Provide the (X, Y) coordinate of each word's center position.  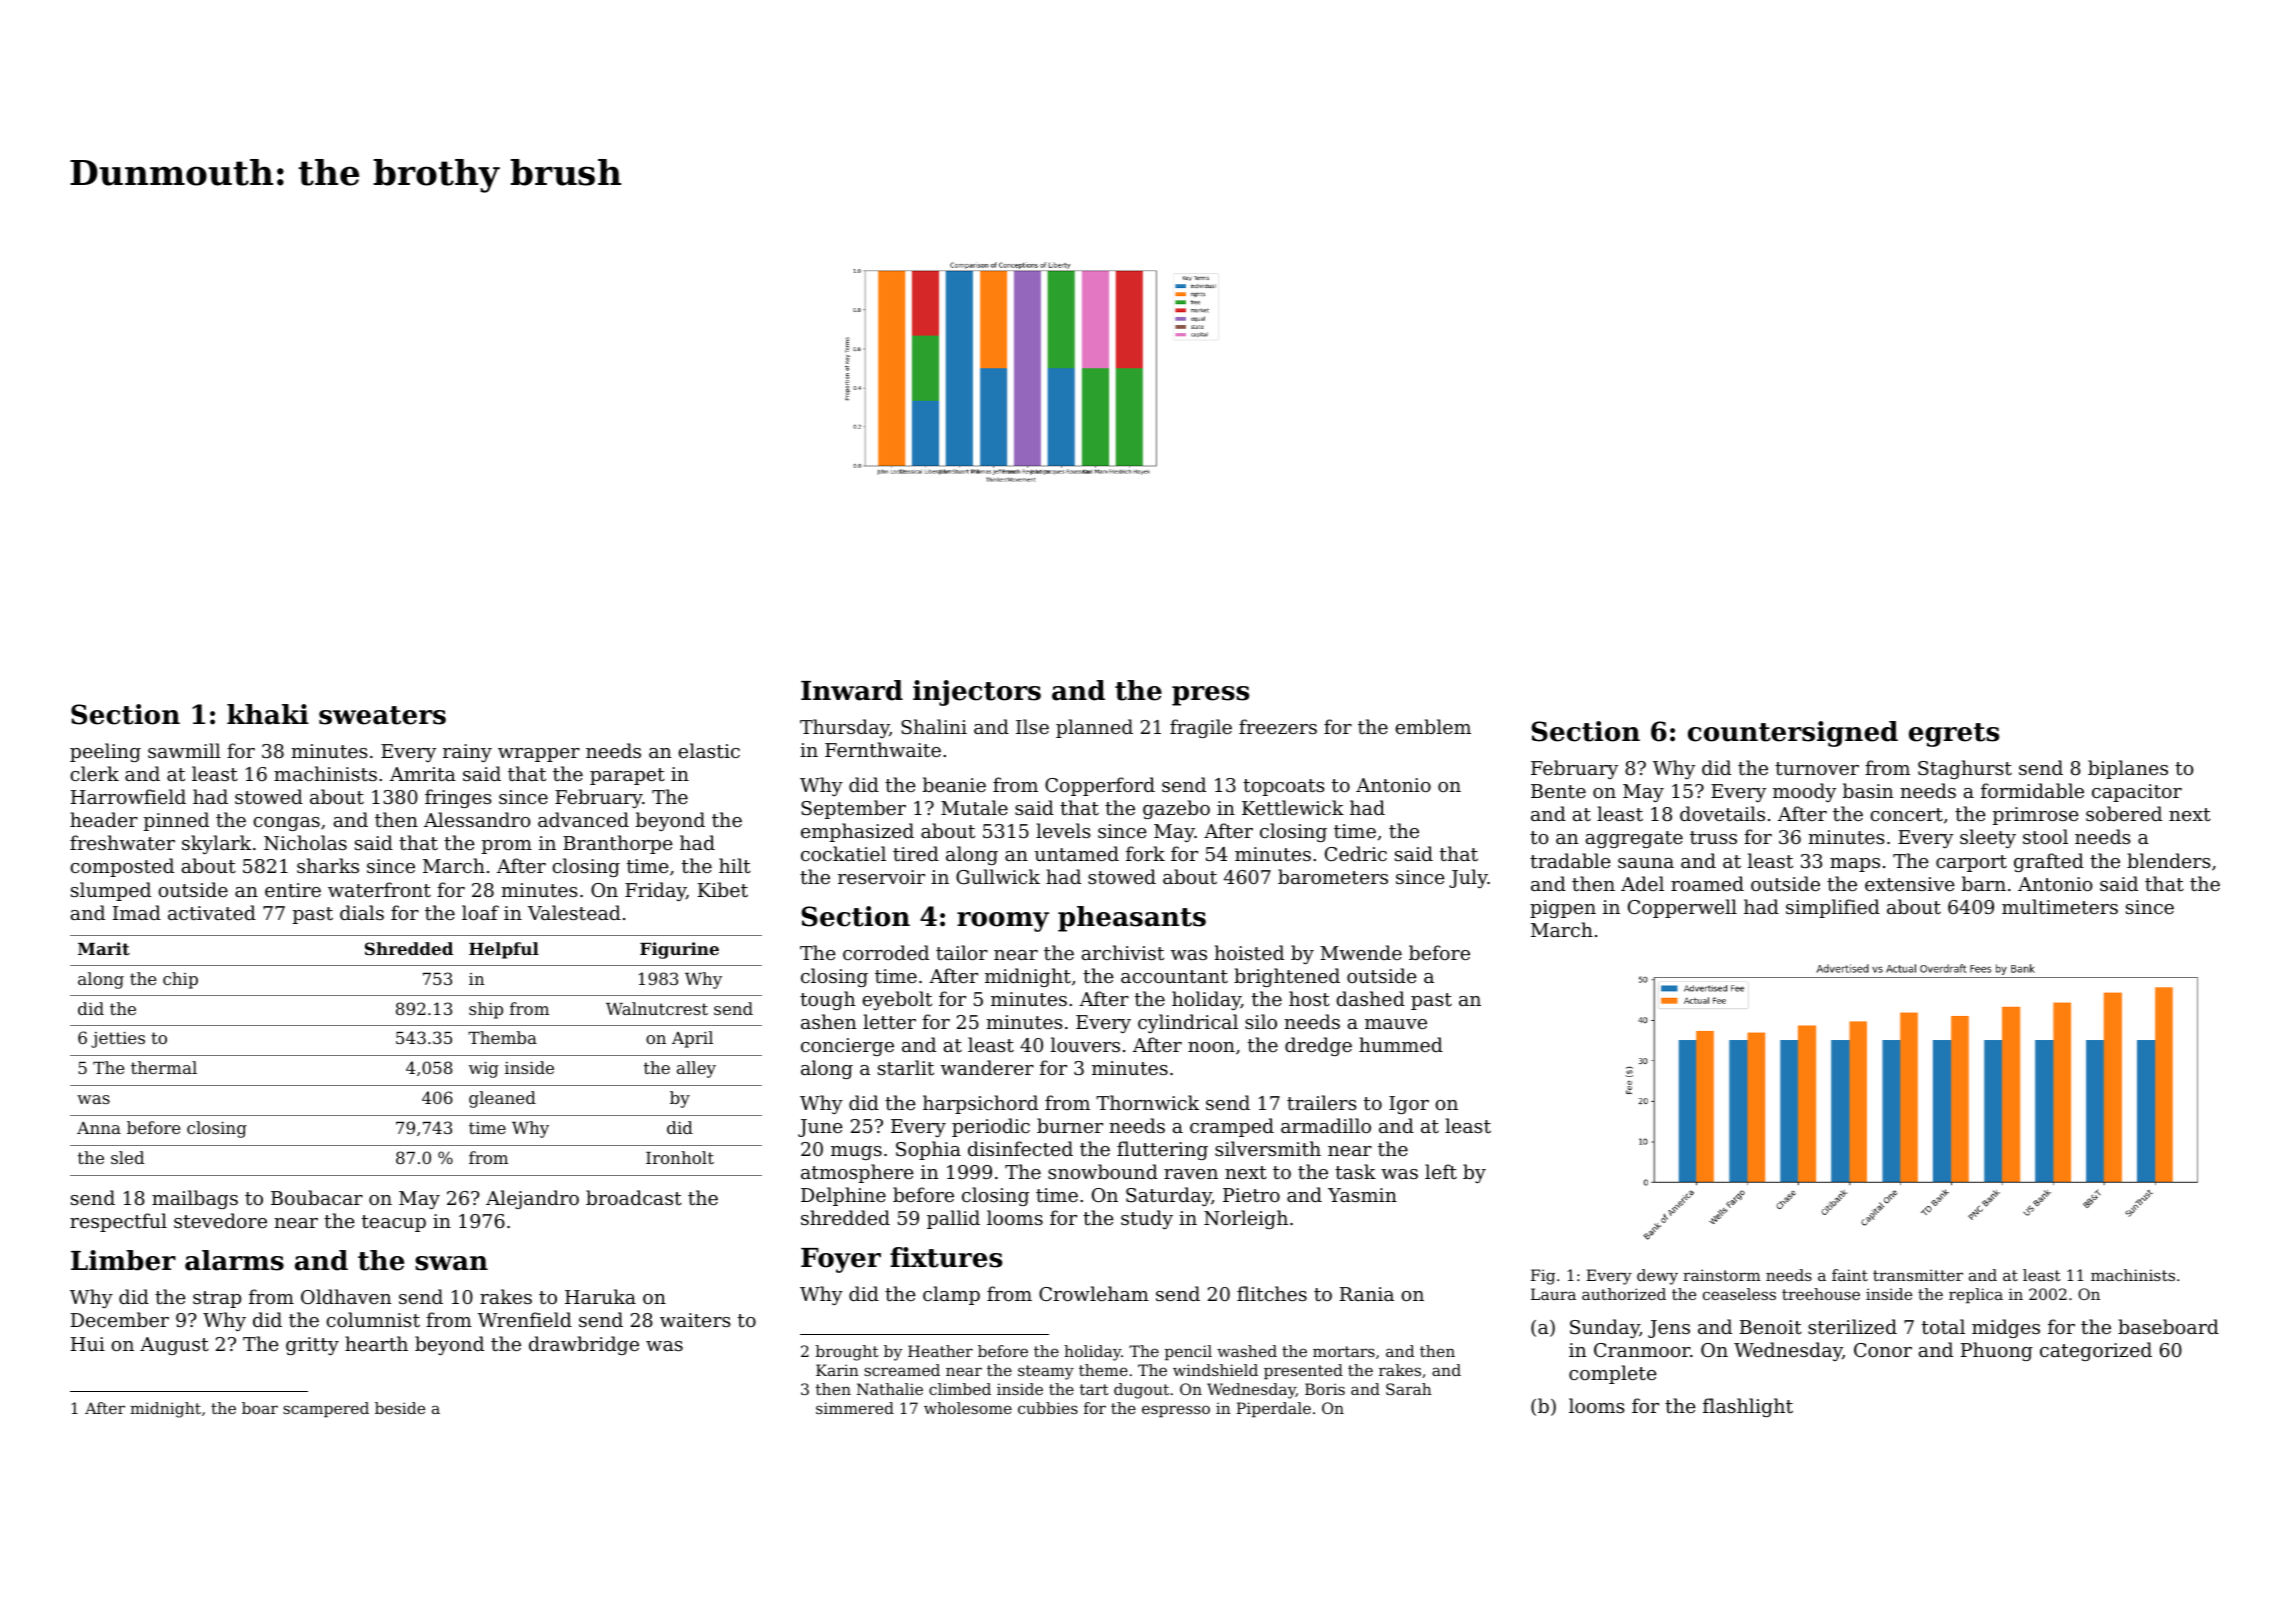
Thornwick (1147, 1102)
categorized (2096, 1351)
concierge (847, 1047)
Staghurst (1965, 769)
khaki (268, 714)
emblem (1433, 726)
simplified (1833, 908)
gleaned (502, 1099)
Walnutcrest (657, 1008)
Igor (1409, 1105)
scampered (326, 1410)
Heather (940, 1351)
